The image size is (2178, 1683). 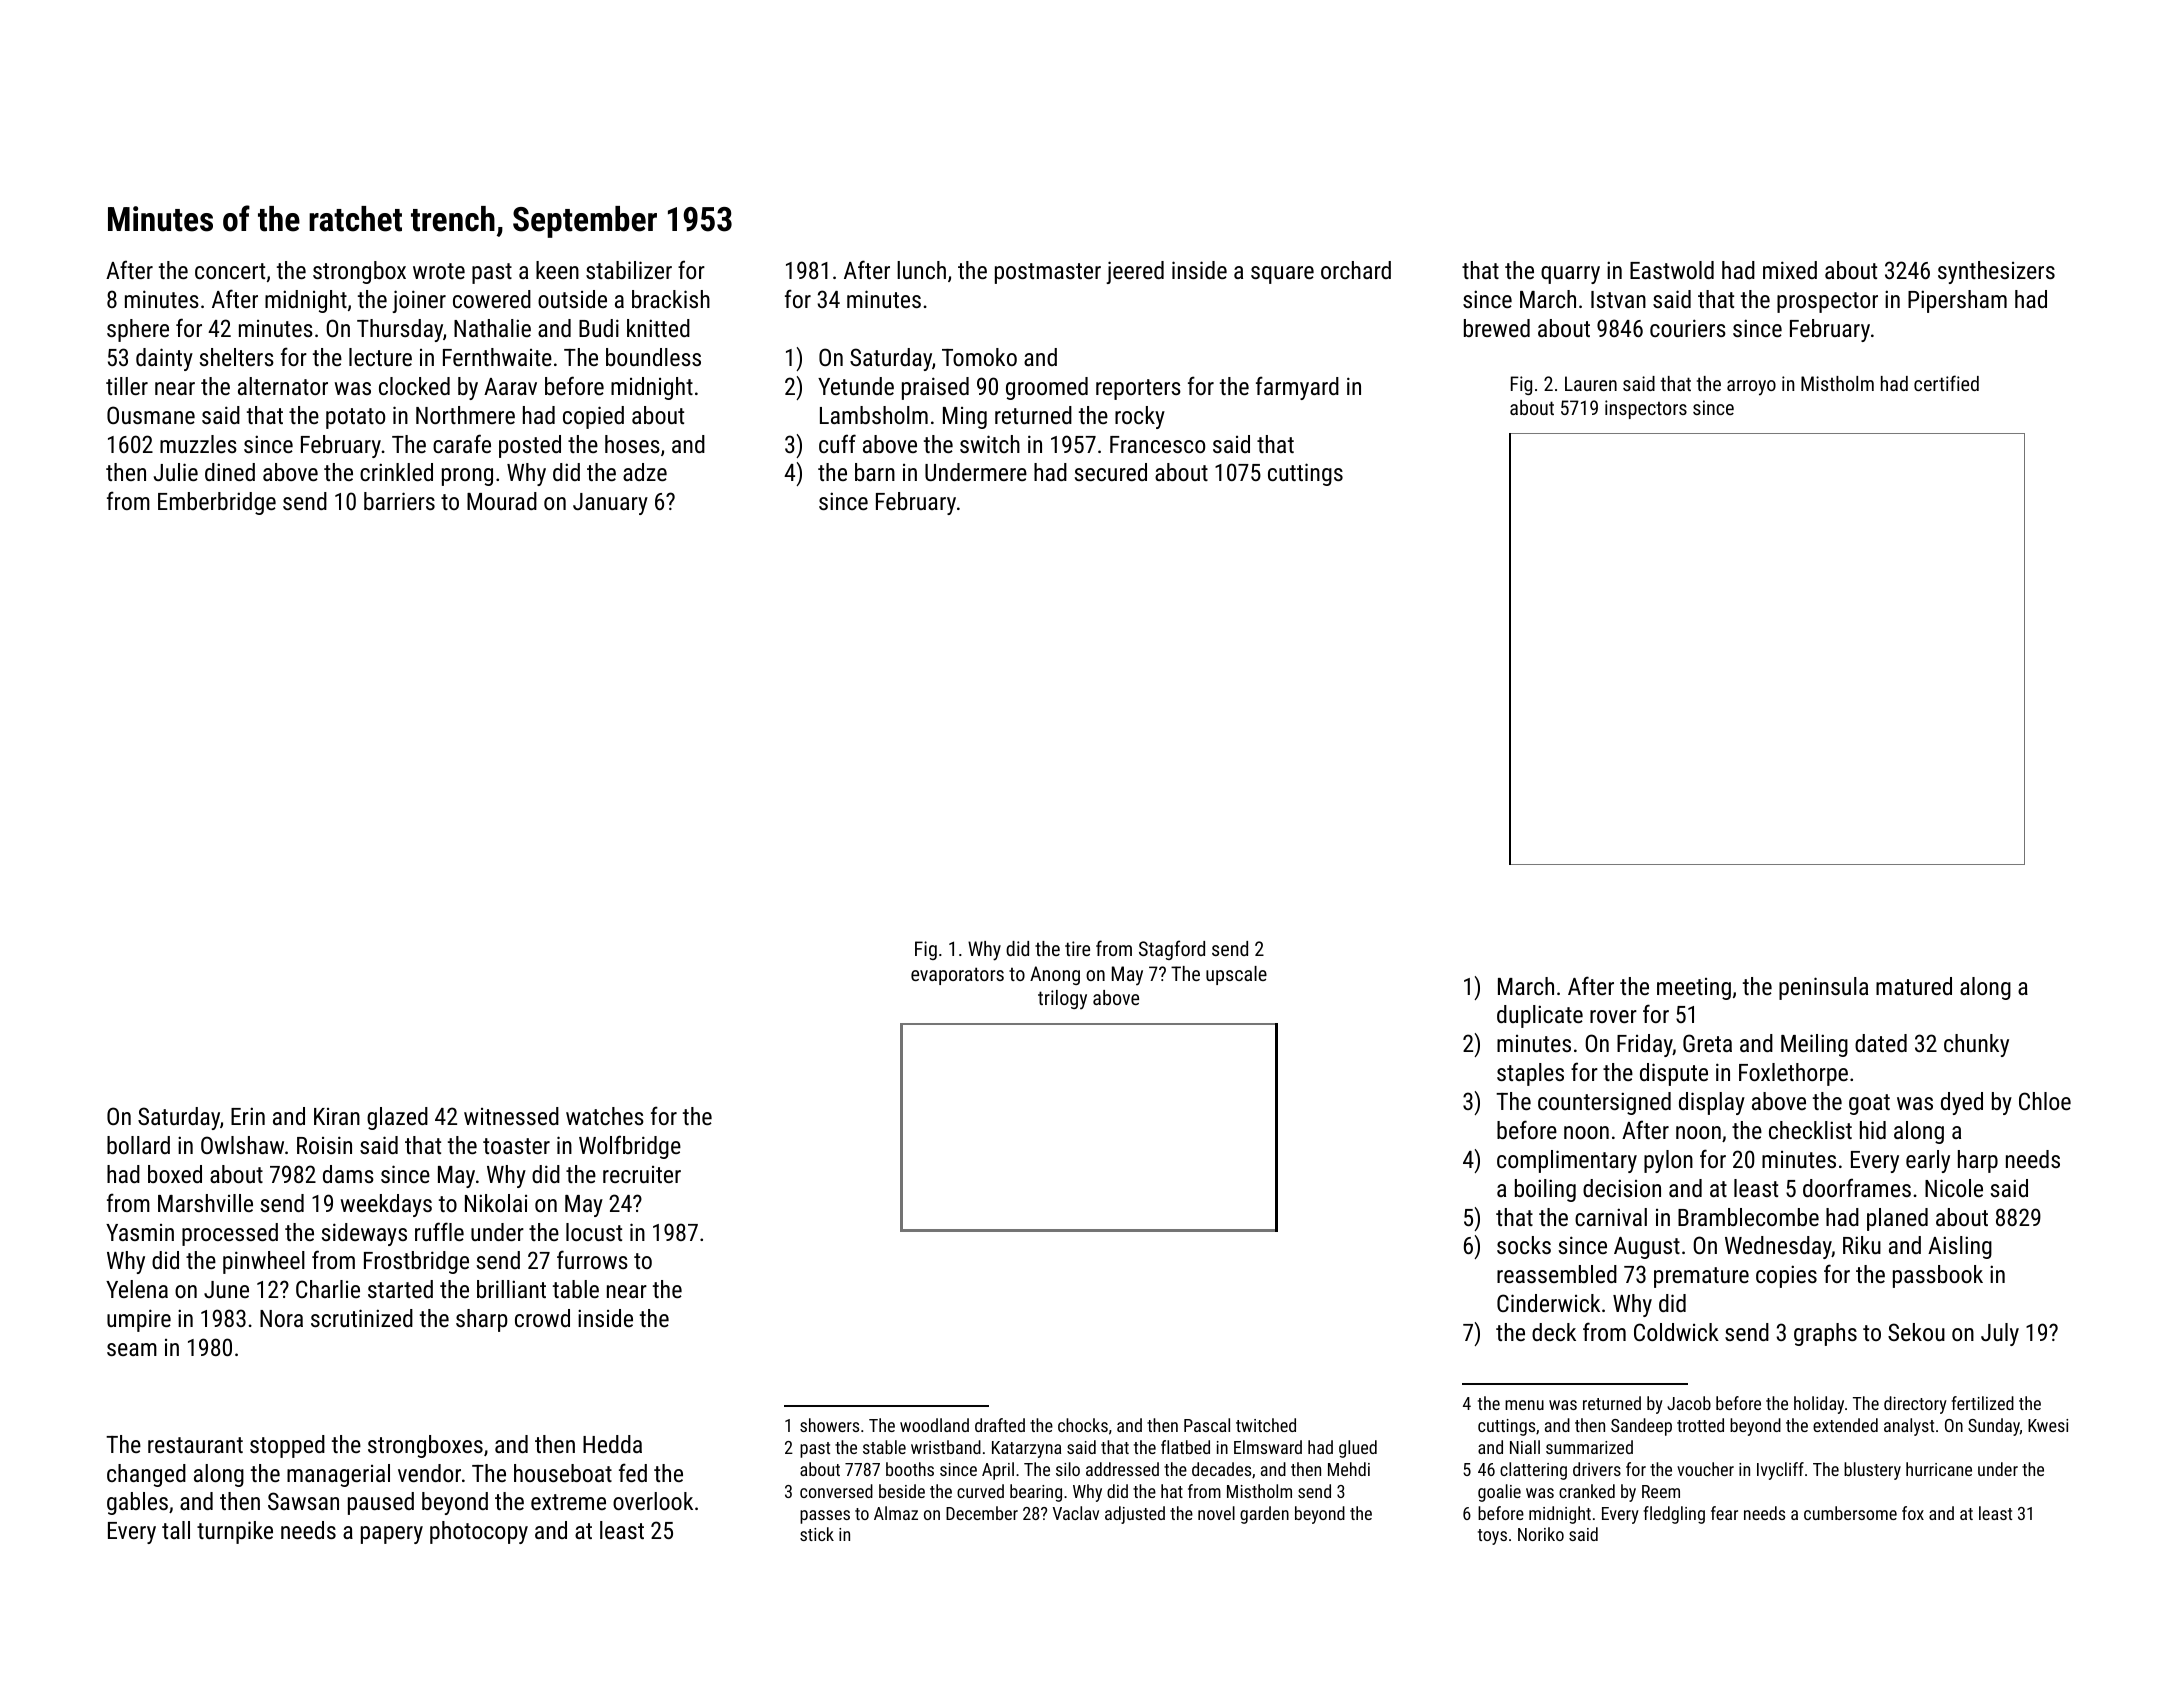 I want to click on Emberbridge, so click(x=217, y=503).
